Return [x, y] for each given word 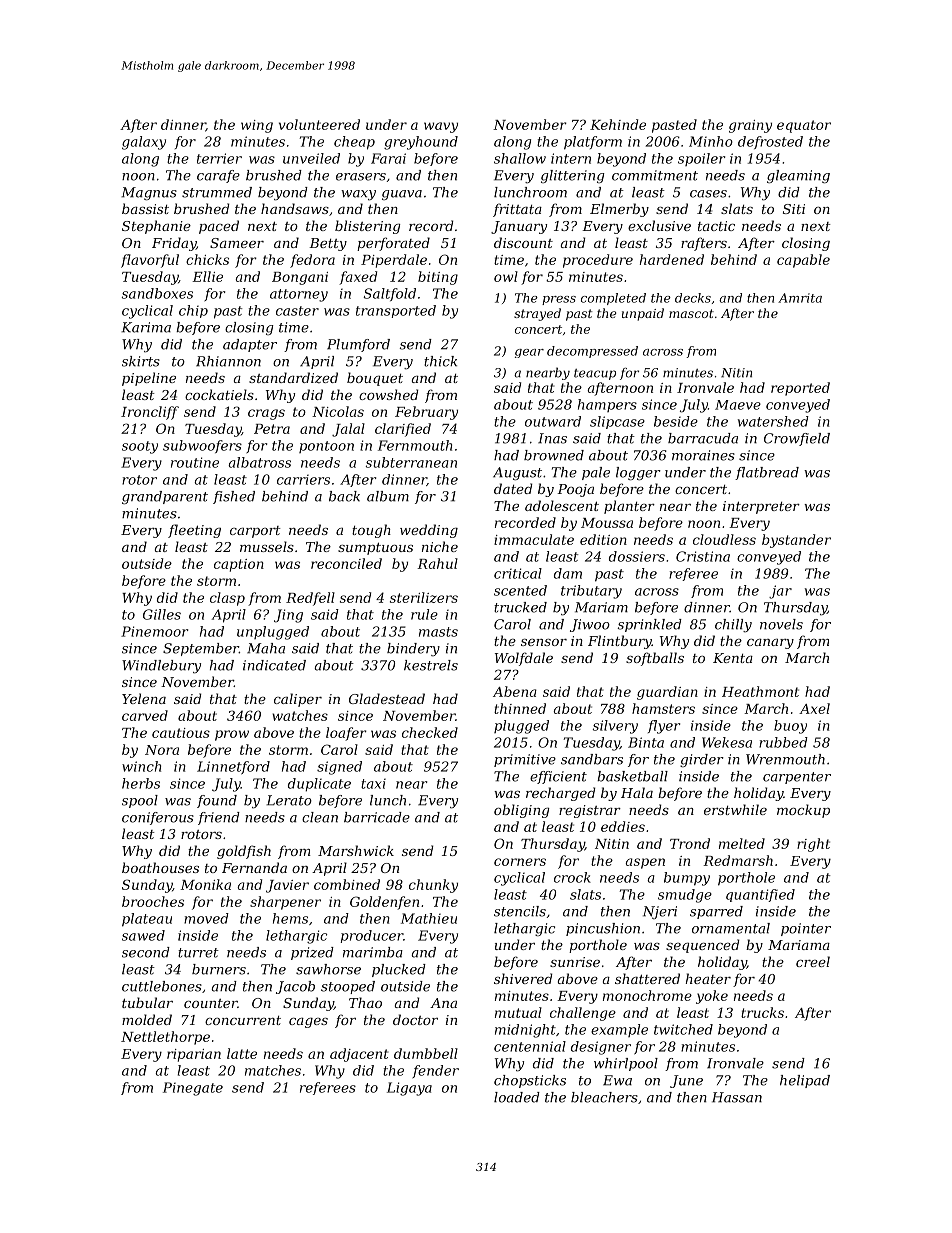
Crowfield [797, 439]
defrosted [770, 142]
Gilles [162, 614]
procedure [598, 261]
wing [257, 126]
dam [568, 573]
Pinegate [193, 1089]
